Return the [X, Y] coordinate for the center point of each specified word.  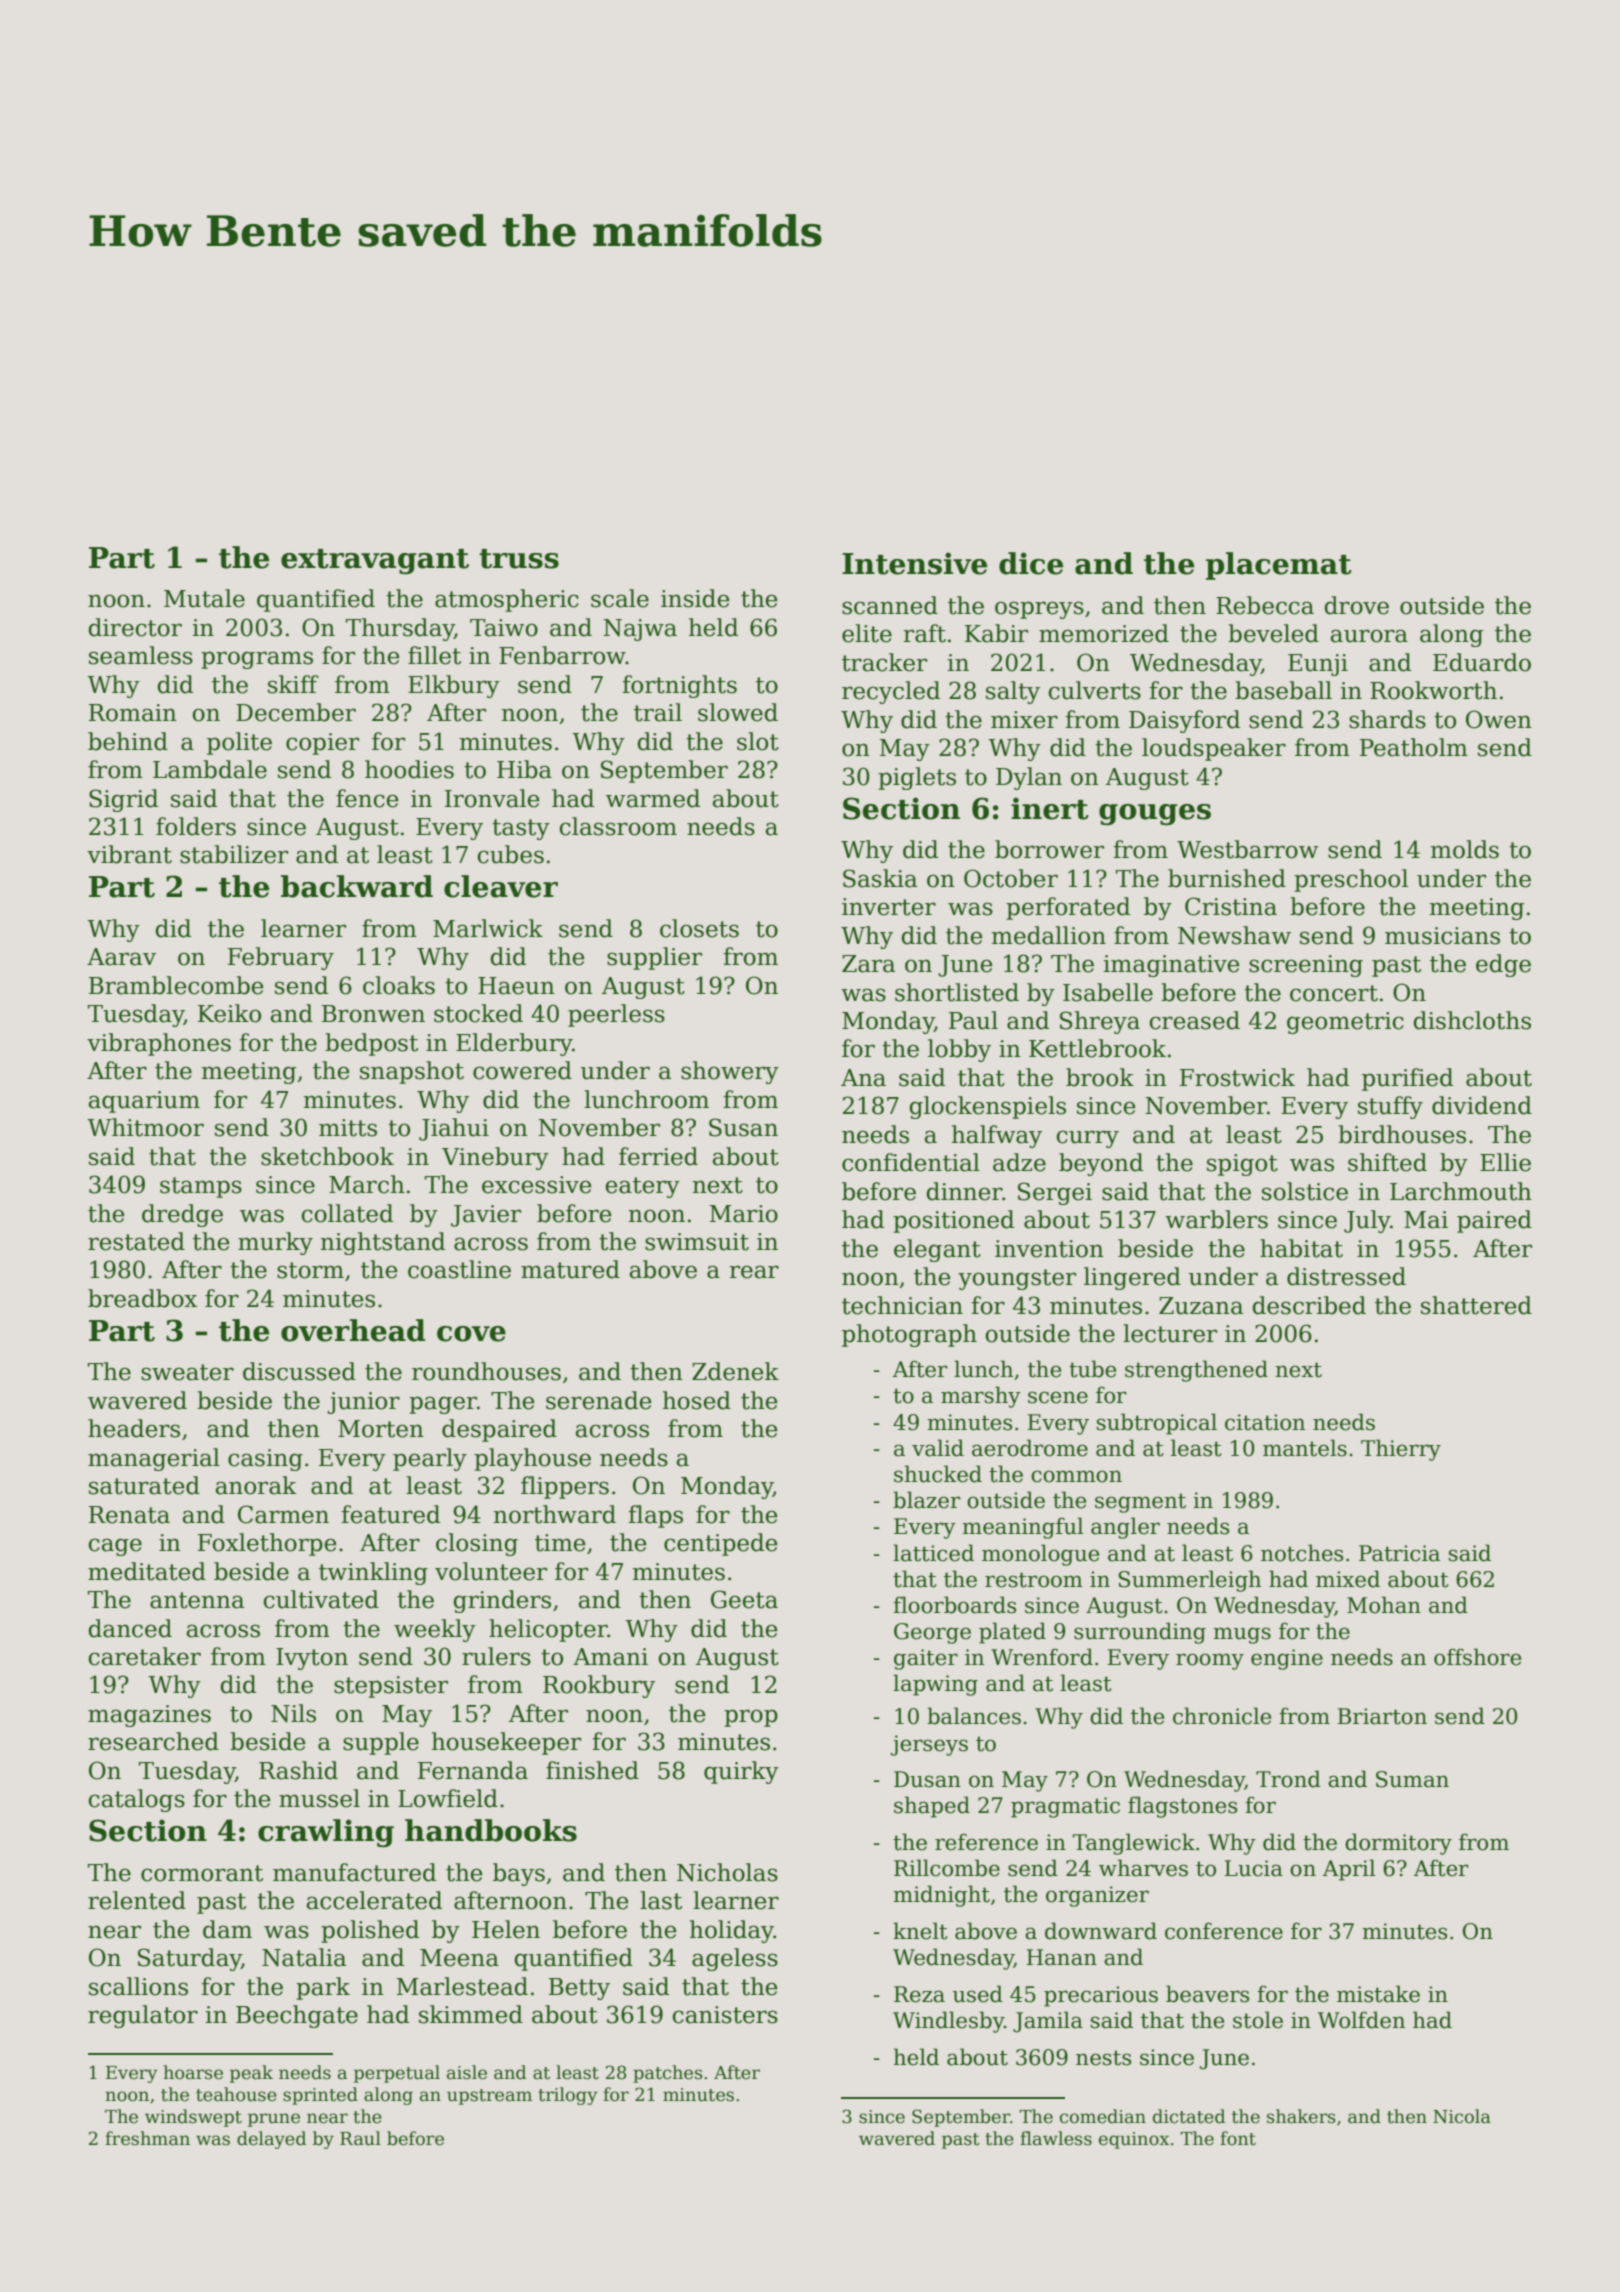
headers [134, 1428]
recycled [891, 692]
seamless [141, 655]
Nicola [1462, 2116]
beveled [1273, 633]
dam [227, 1929]
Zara [868, 964]
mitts [348, 1128]
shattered [1476, 1305]
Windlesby [948, 2022]
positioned [953, 1221]
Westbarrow [1248, 849]
